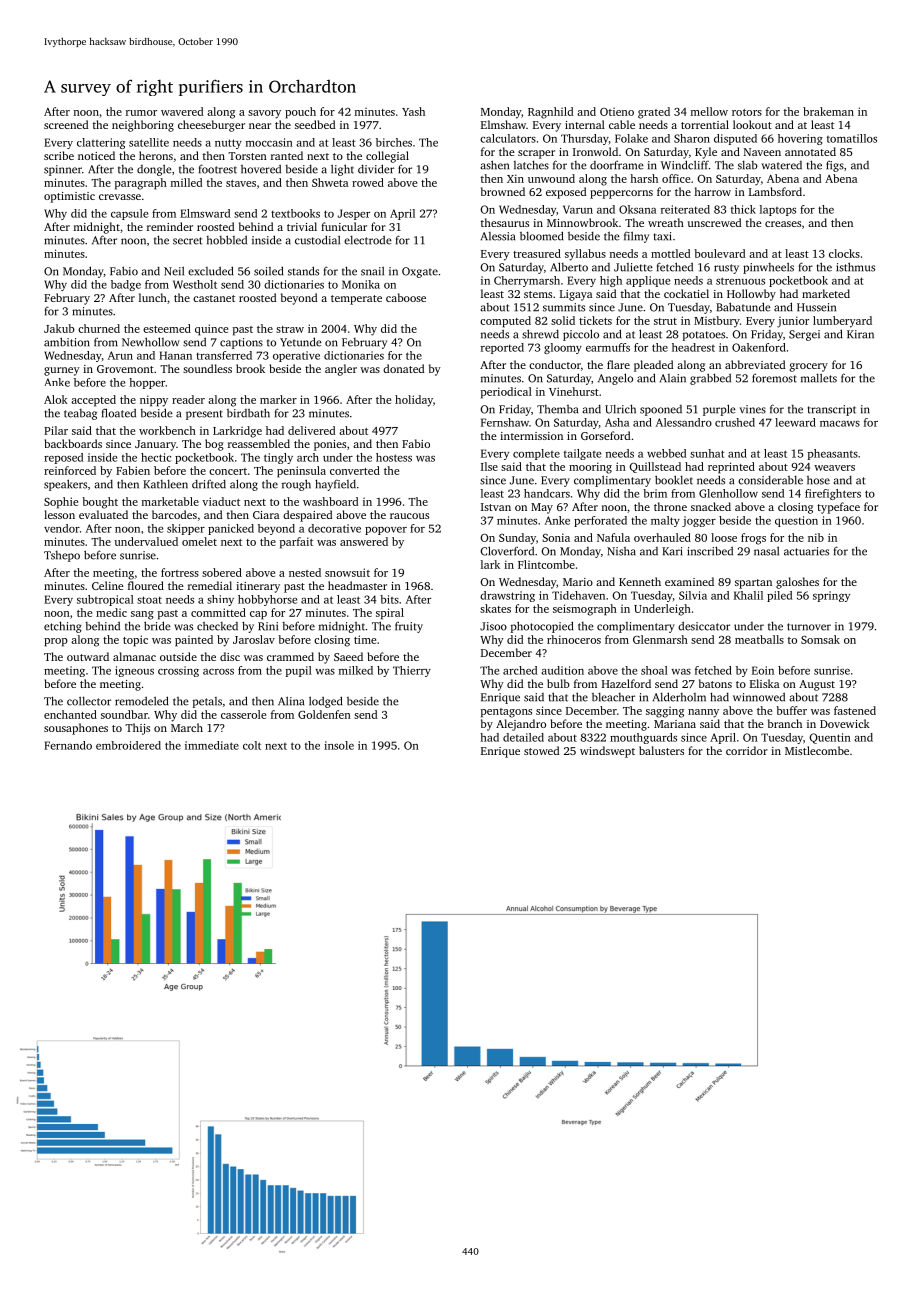 The height and width of the image is (1308, 924). Describe the element at coordinates (66, 124) in the image. I see `screened` at that location.
